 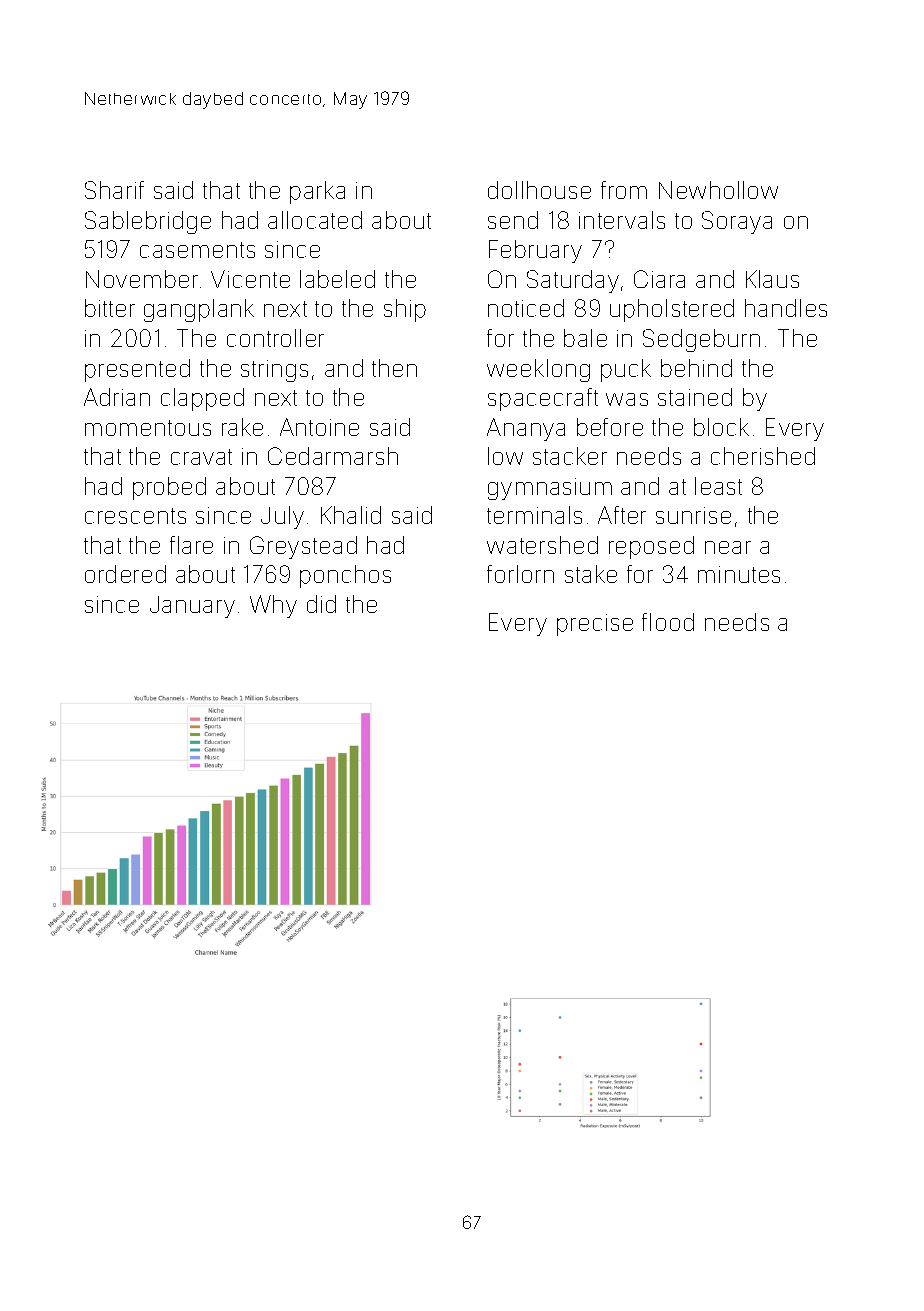 What do you see at coordinates (273, 606) in the image?
I see `Why` at bounding box center [273, 606].
